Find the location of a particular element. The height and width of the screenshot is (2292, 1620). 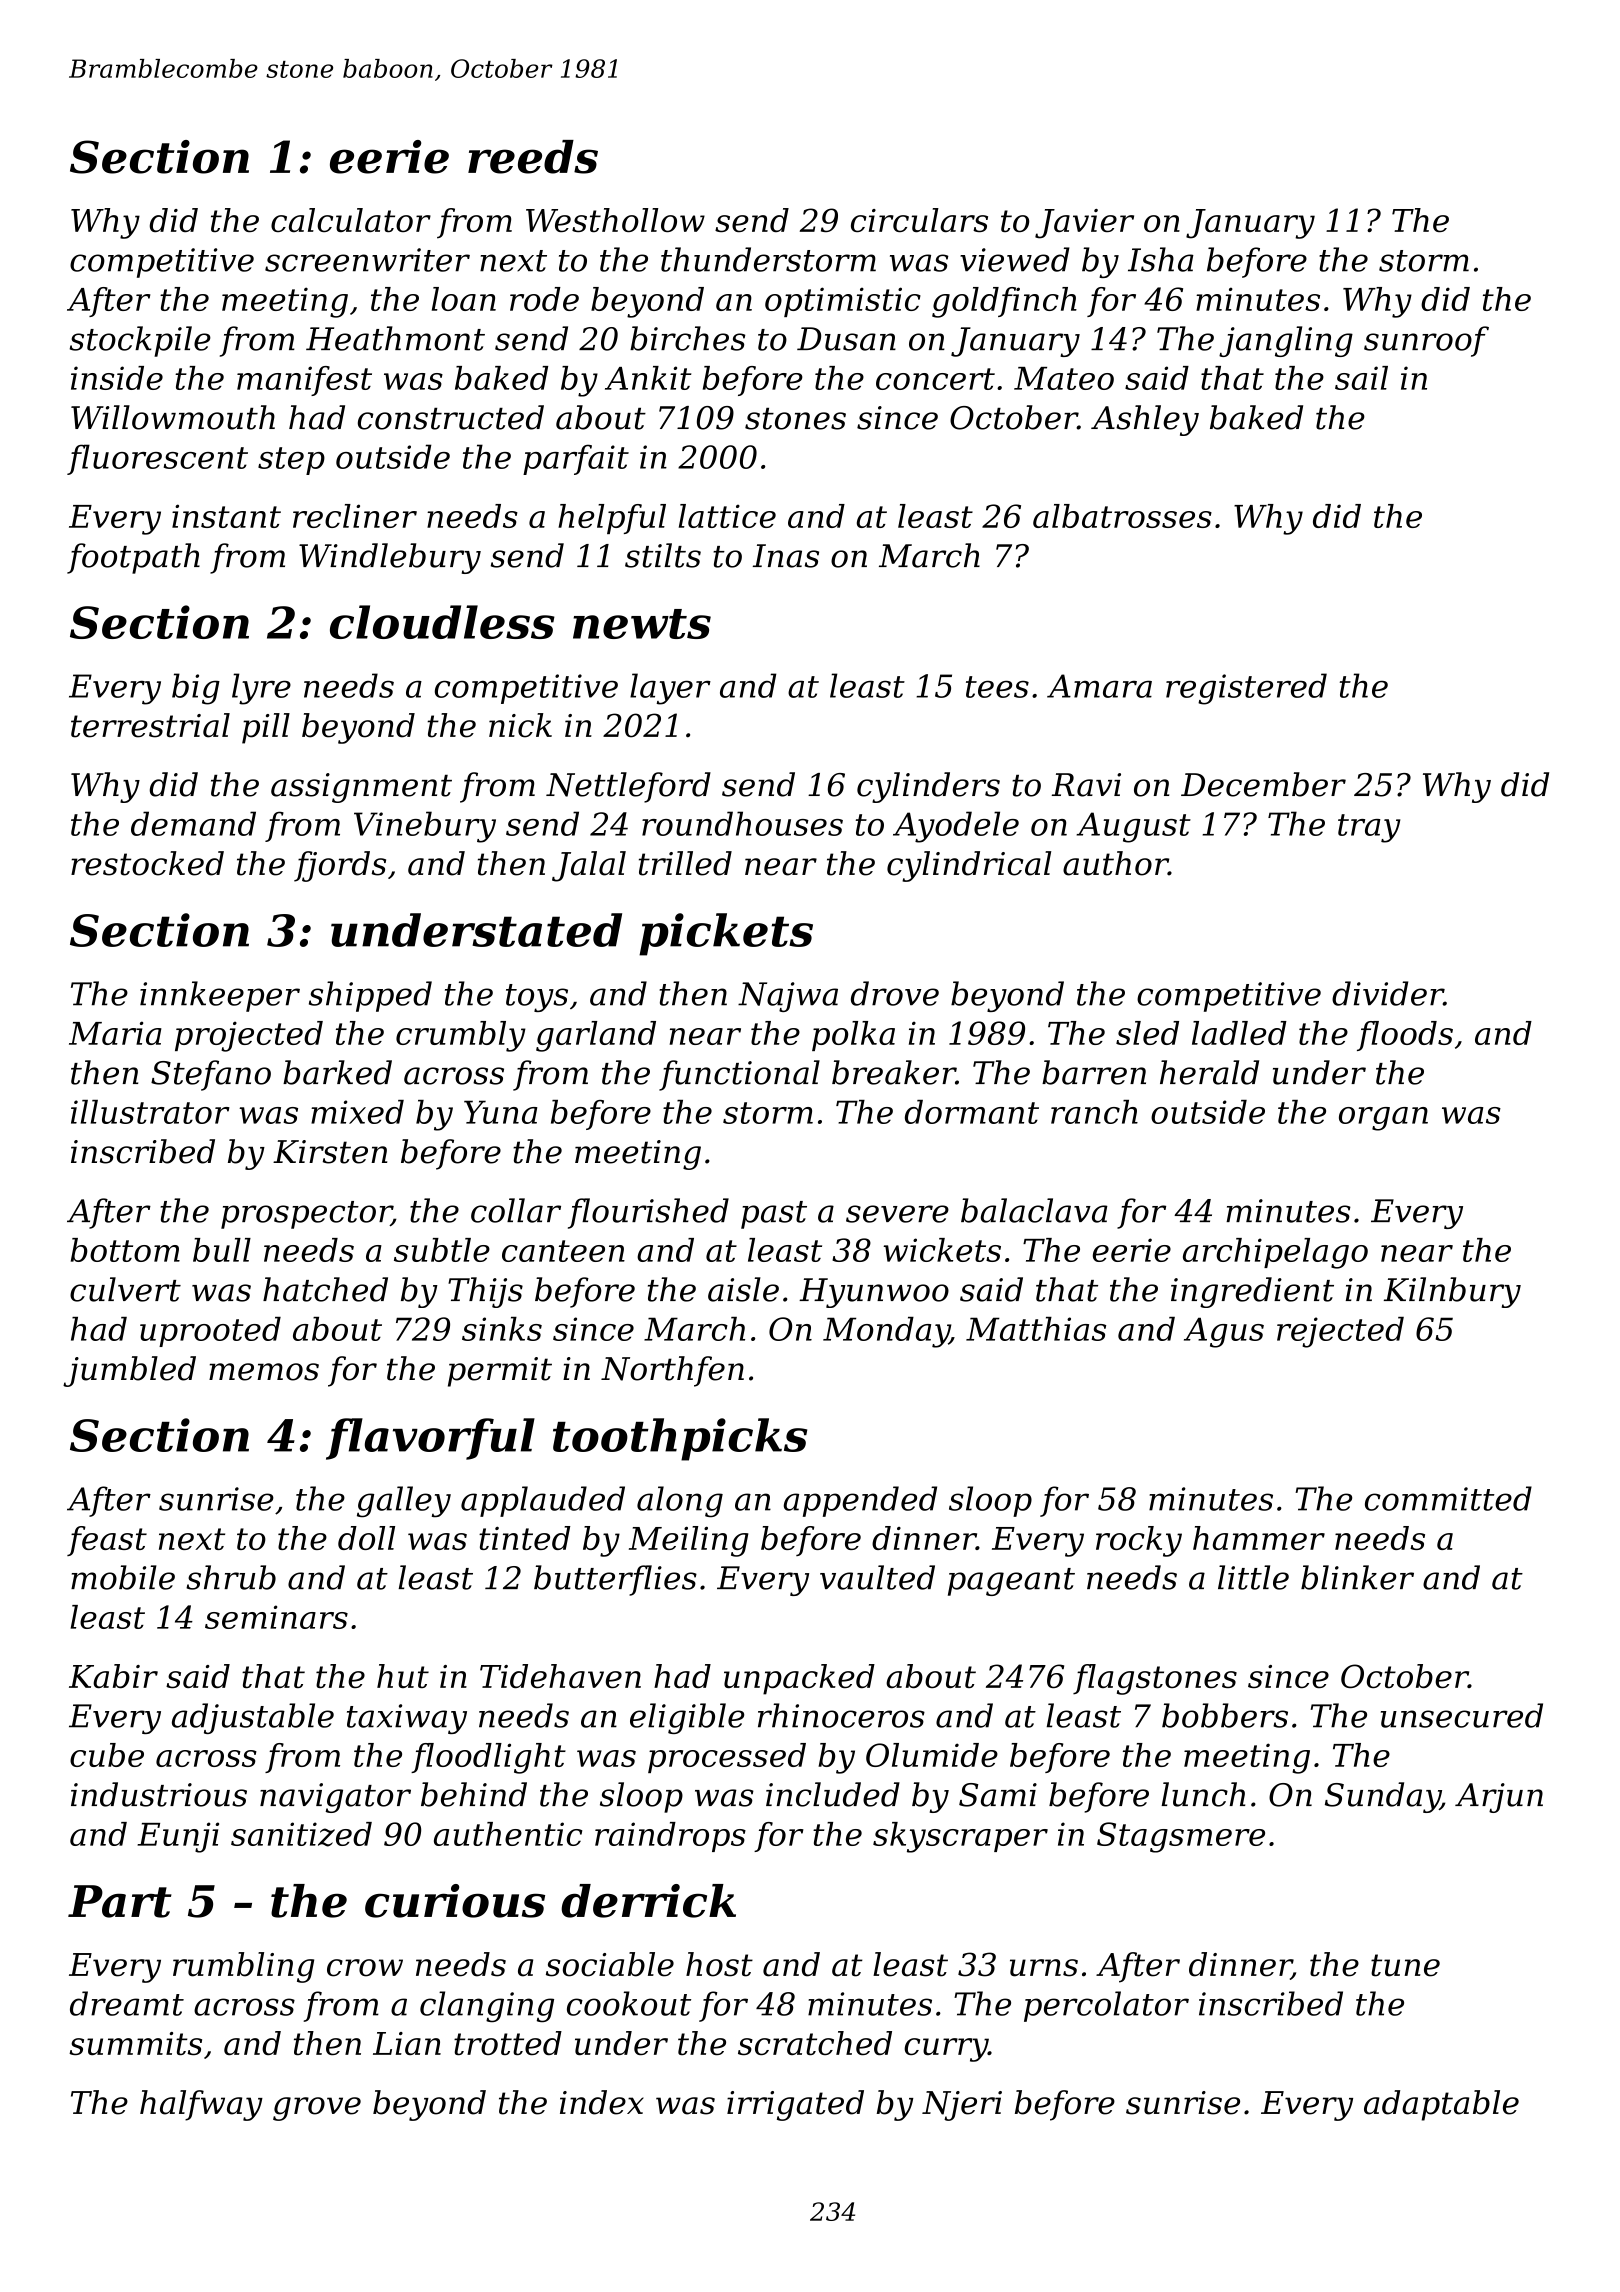

big is located at coordinates (196, 689).
